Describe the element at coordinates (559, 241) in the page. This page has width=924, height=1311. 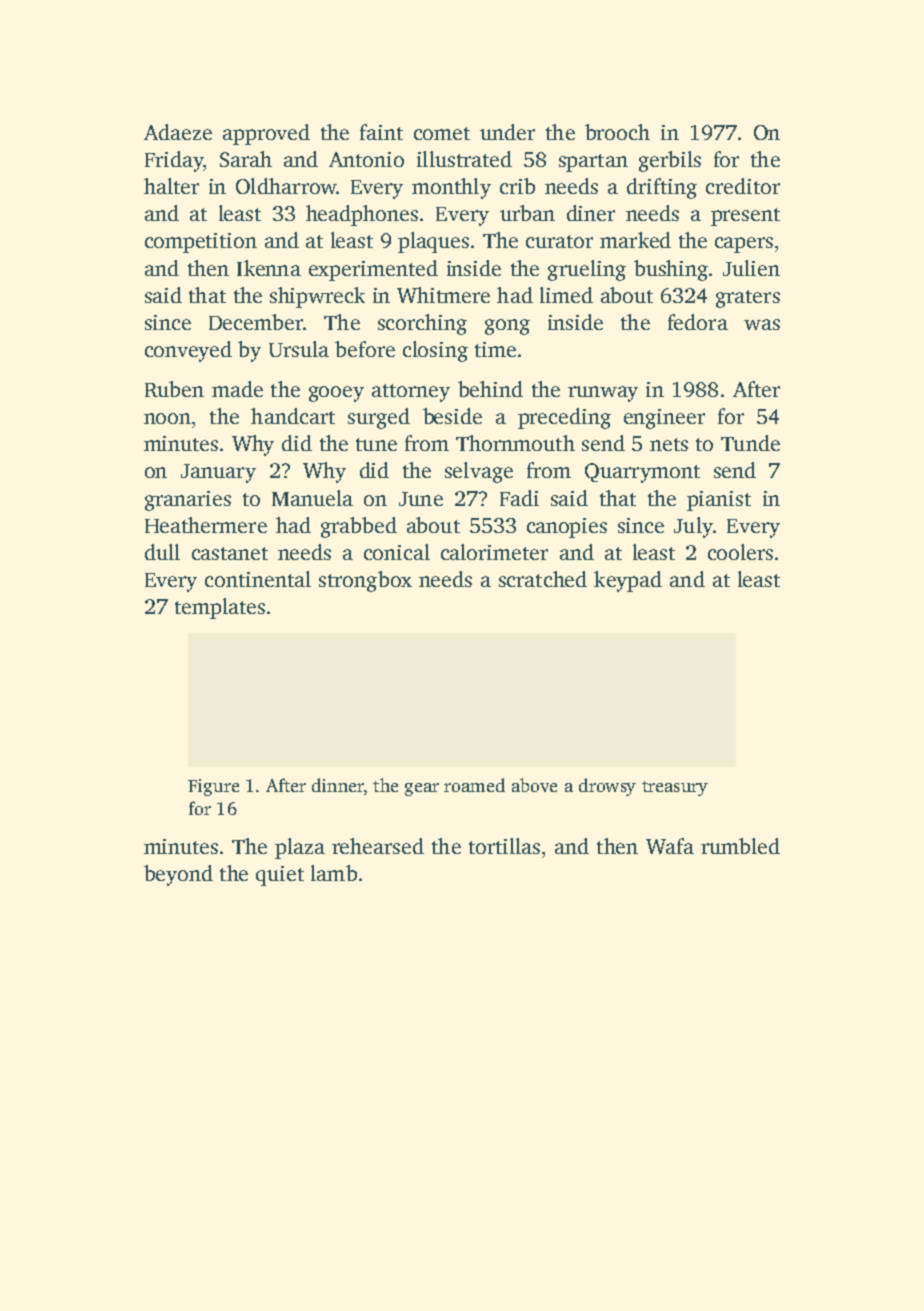
I see `curator` at that location.
